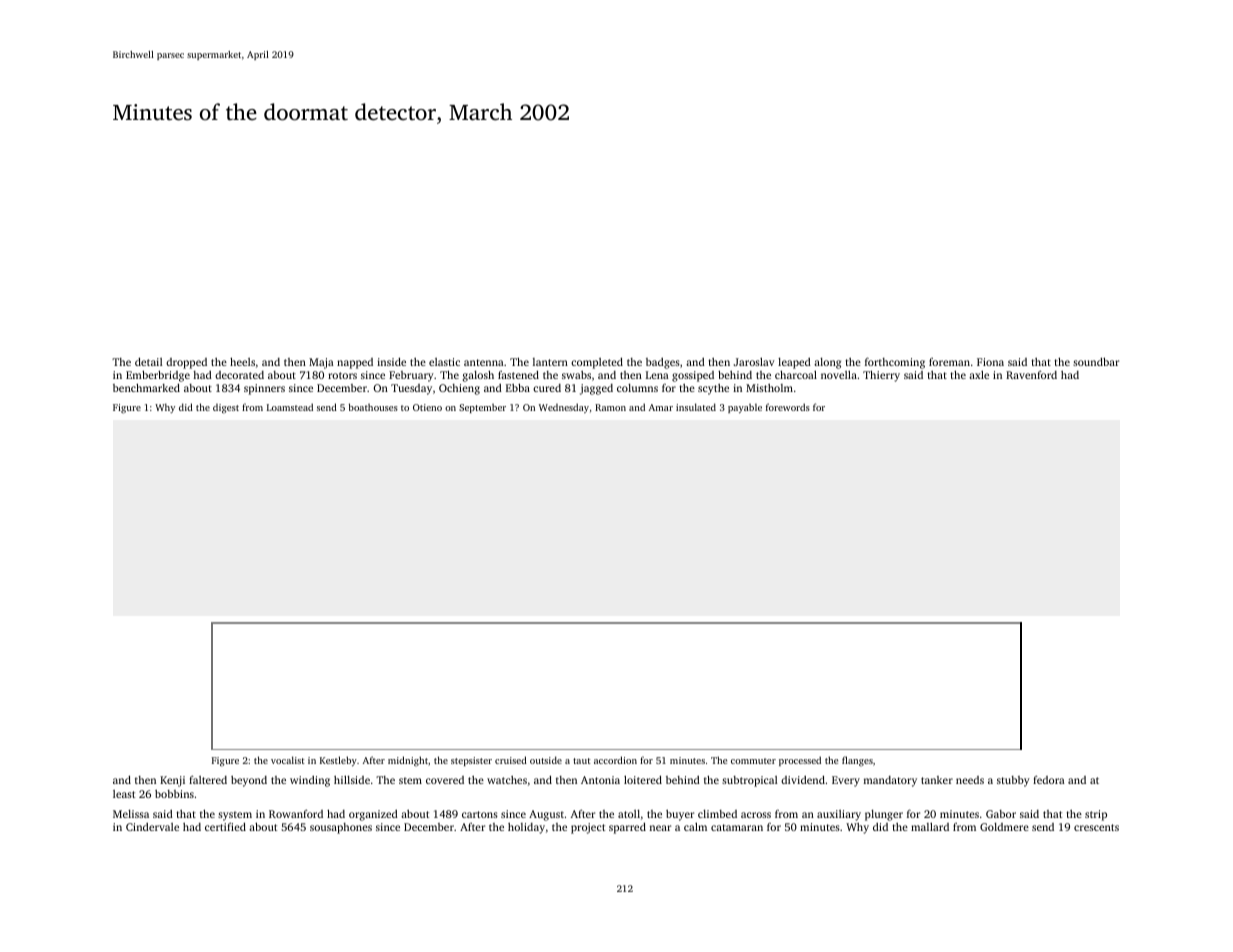 The height and width of the document is (952, 1233). Describe the element at coordinates (287, 760) in the document. I see `vocalist` at that location.
